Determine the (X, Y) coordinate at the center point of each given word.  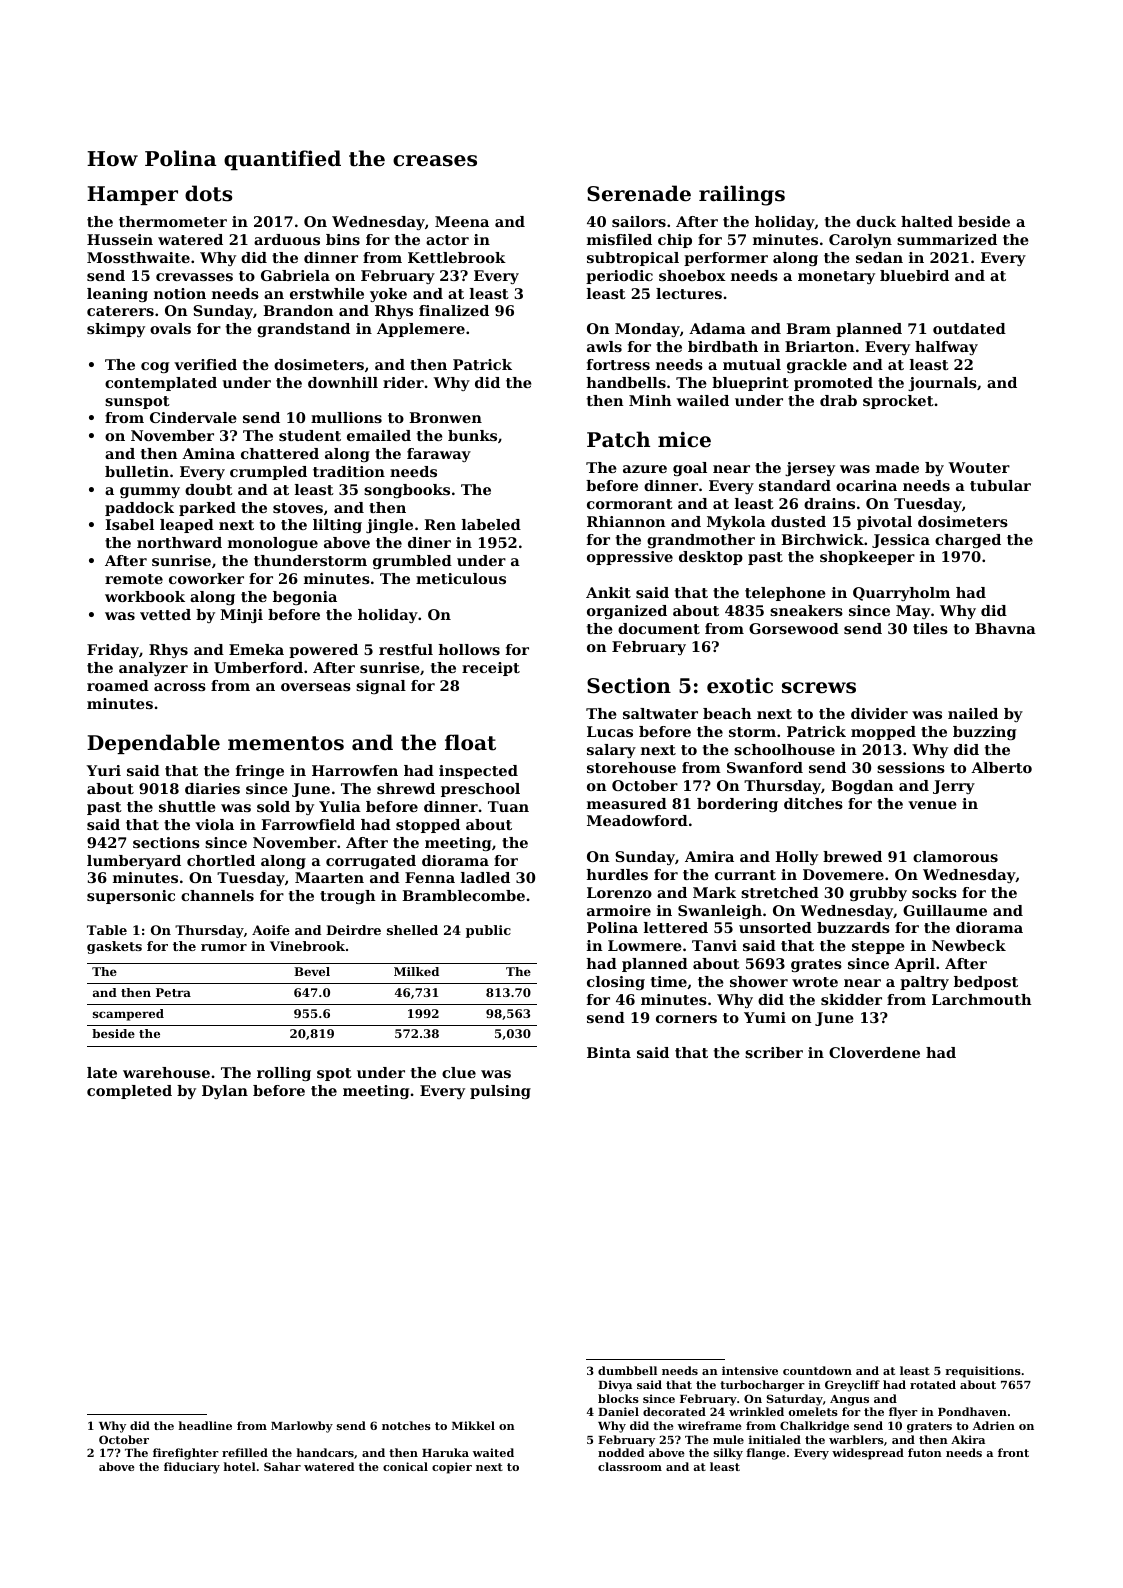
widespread (868, 1454)
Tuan (508, 806)
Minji (241, 616)
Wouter (979, 467)
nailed (973, 713)
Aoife (271, 930)
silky (728, 1454)
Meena (462, 221)
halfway (946, 348)
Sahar (282, 1466)
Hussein (120, 239)
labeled (491, 524)
